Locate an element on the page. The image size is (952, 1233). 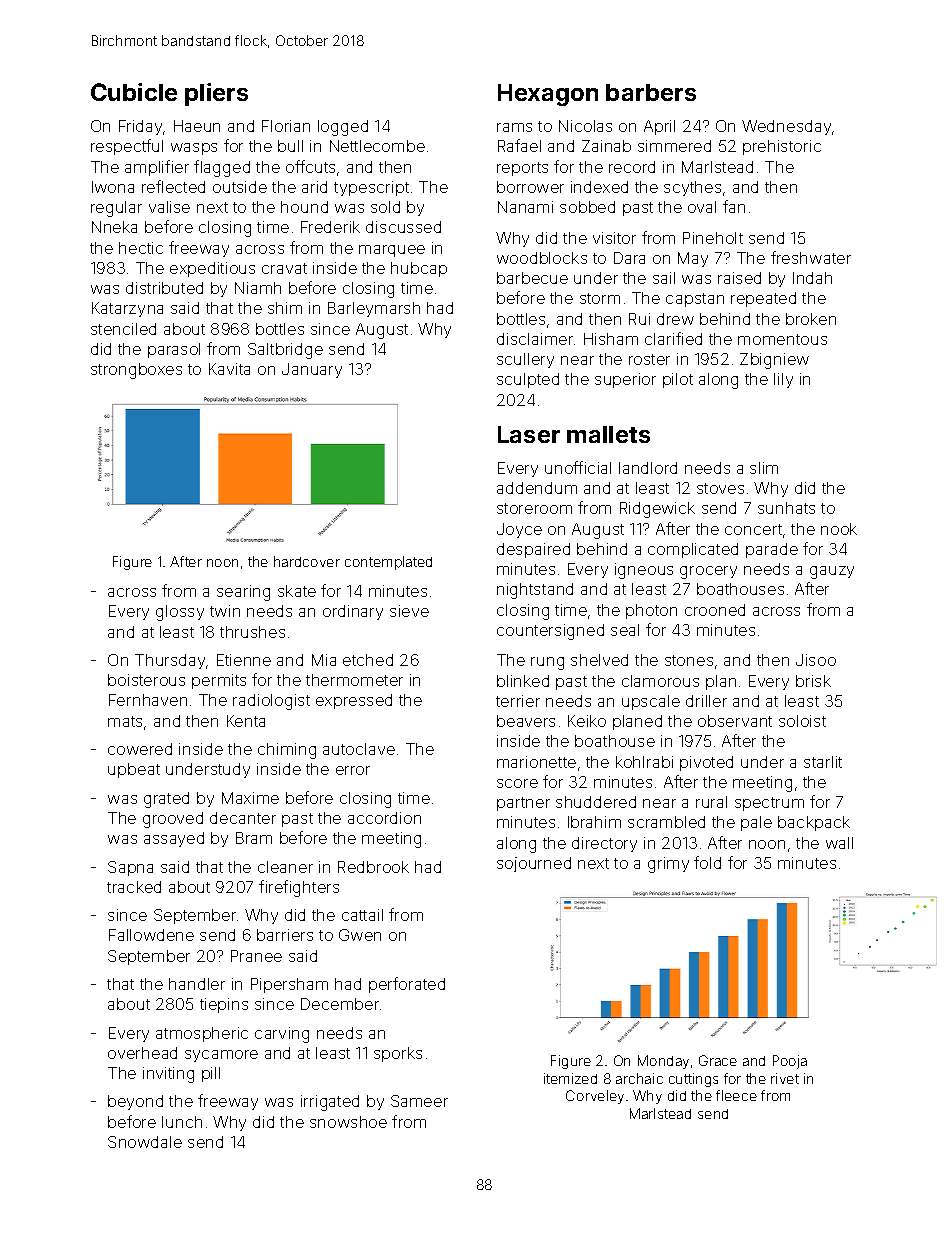
record is located at coordinates (632, 167).
